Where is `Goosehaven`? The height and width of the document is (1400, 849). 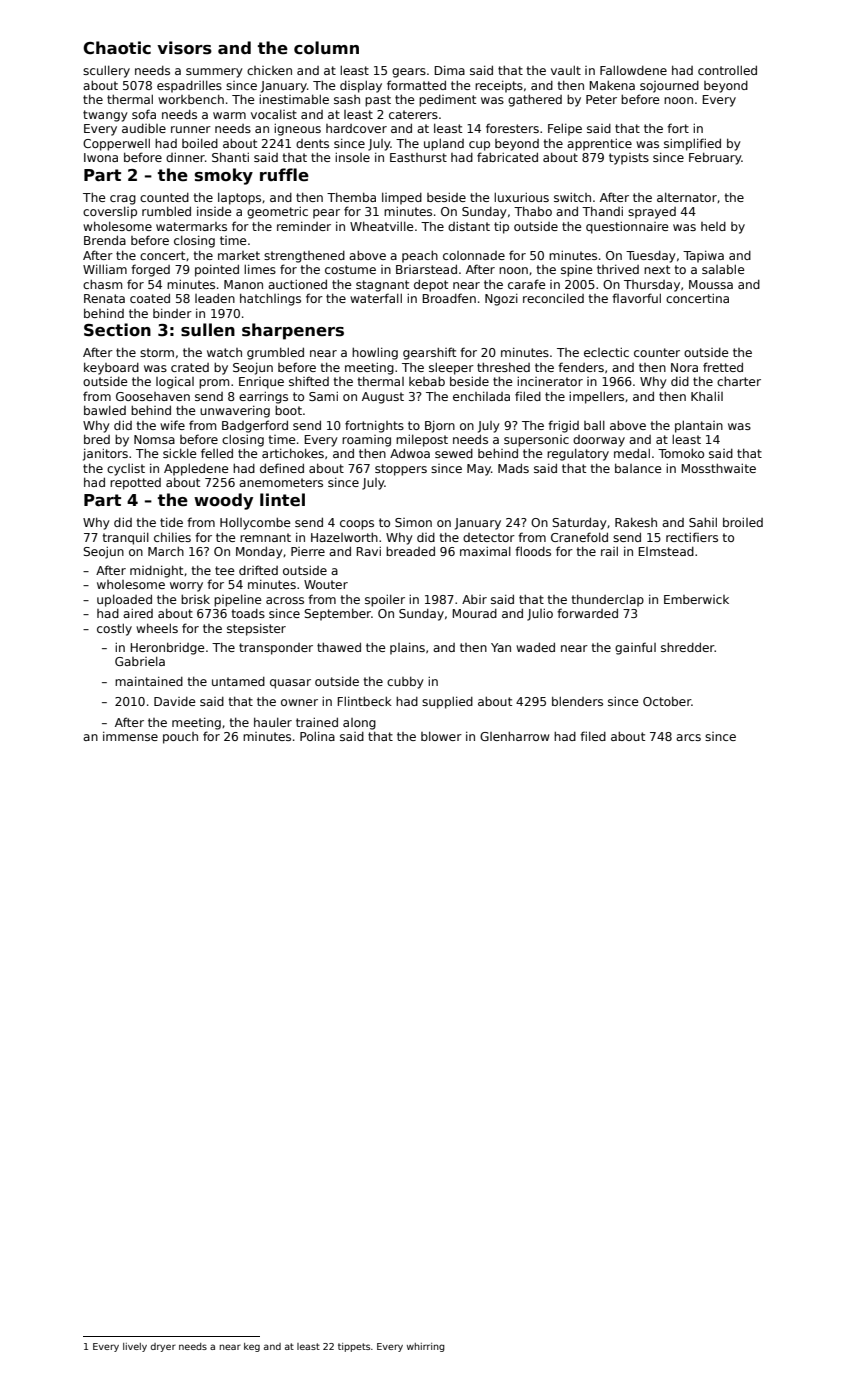
Goosehaven is located at coordinates (153, 396).
